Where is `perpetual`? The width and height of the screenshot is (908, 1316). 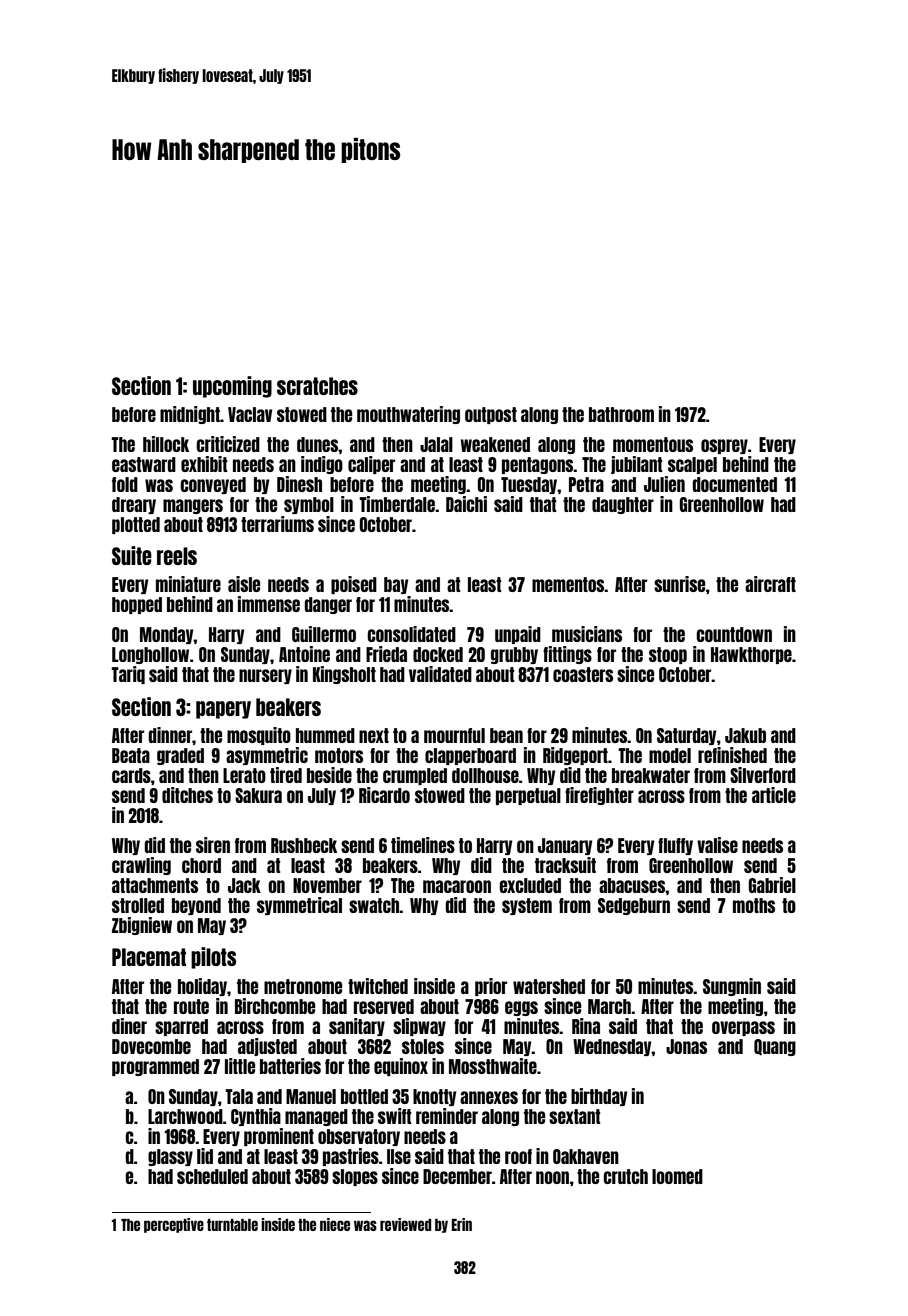
perpetual is located at coordinates (528, 796).
